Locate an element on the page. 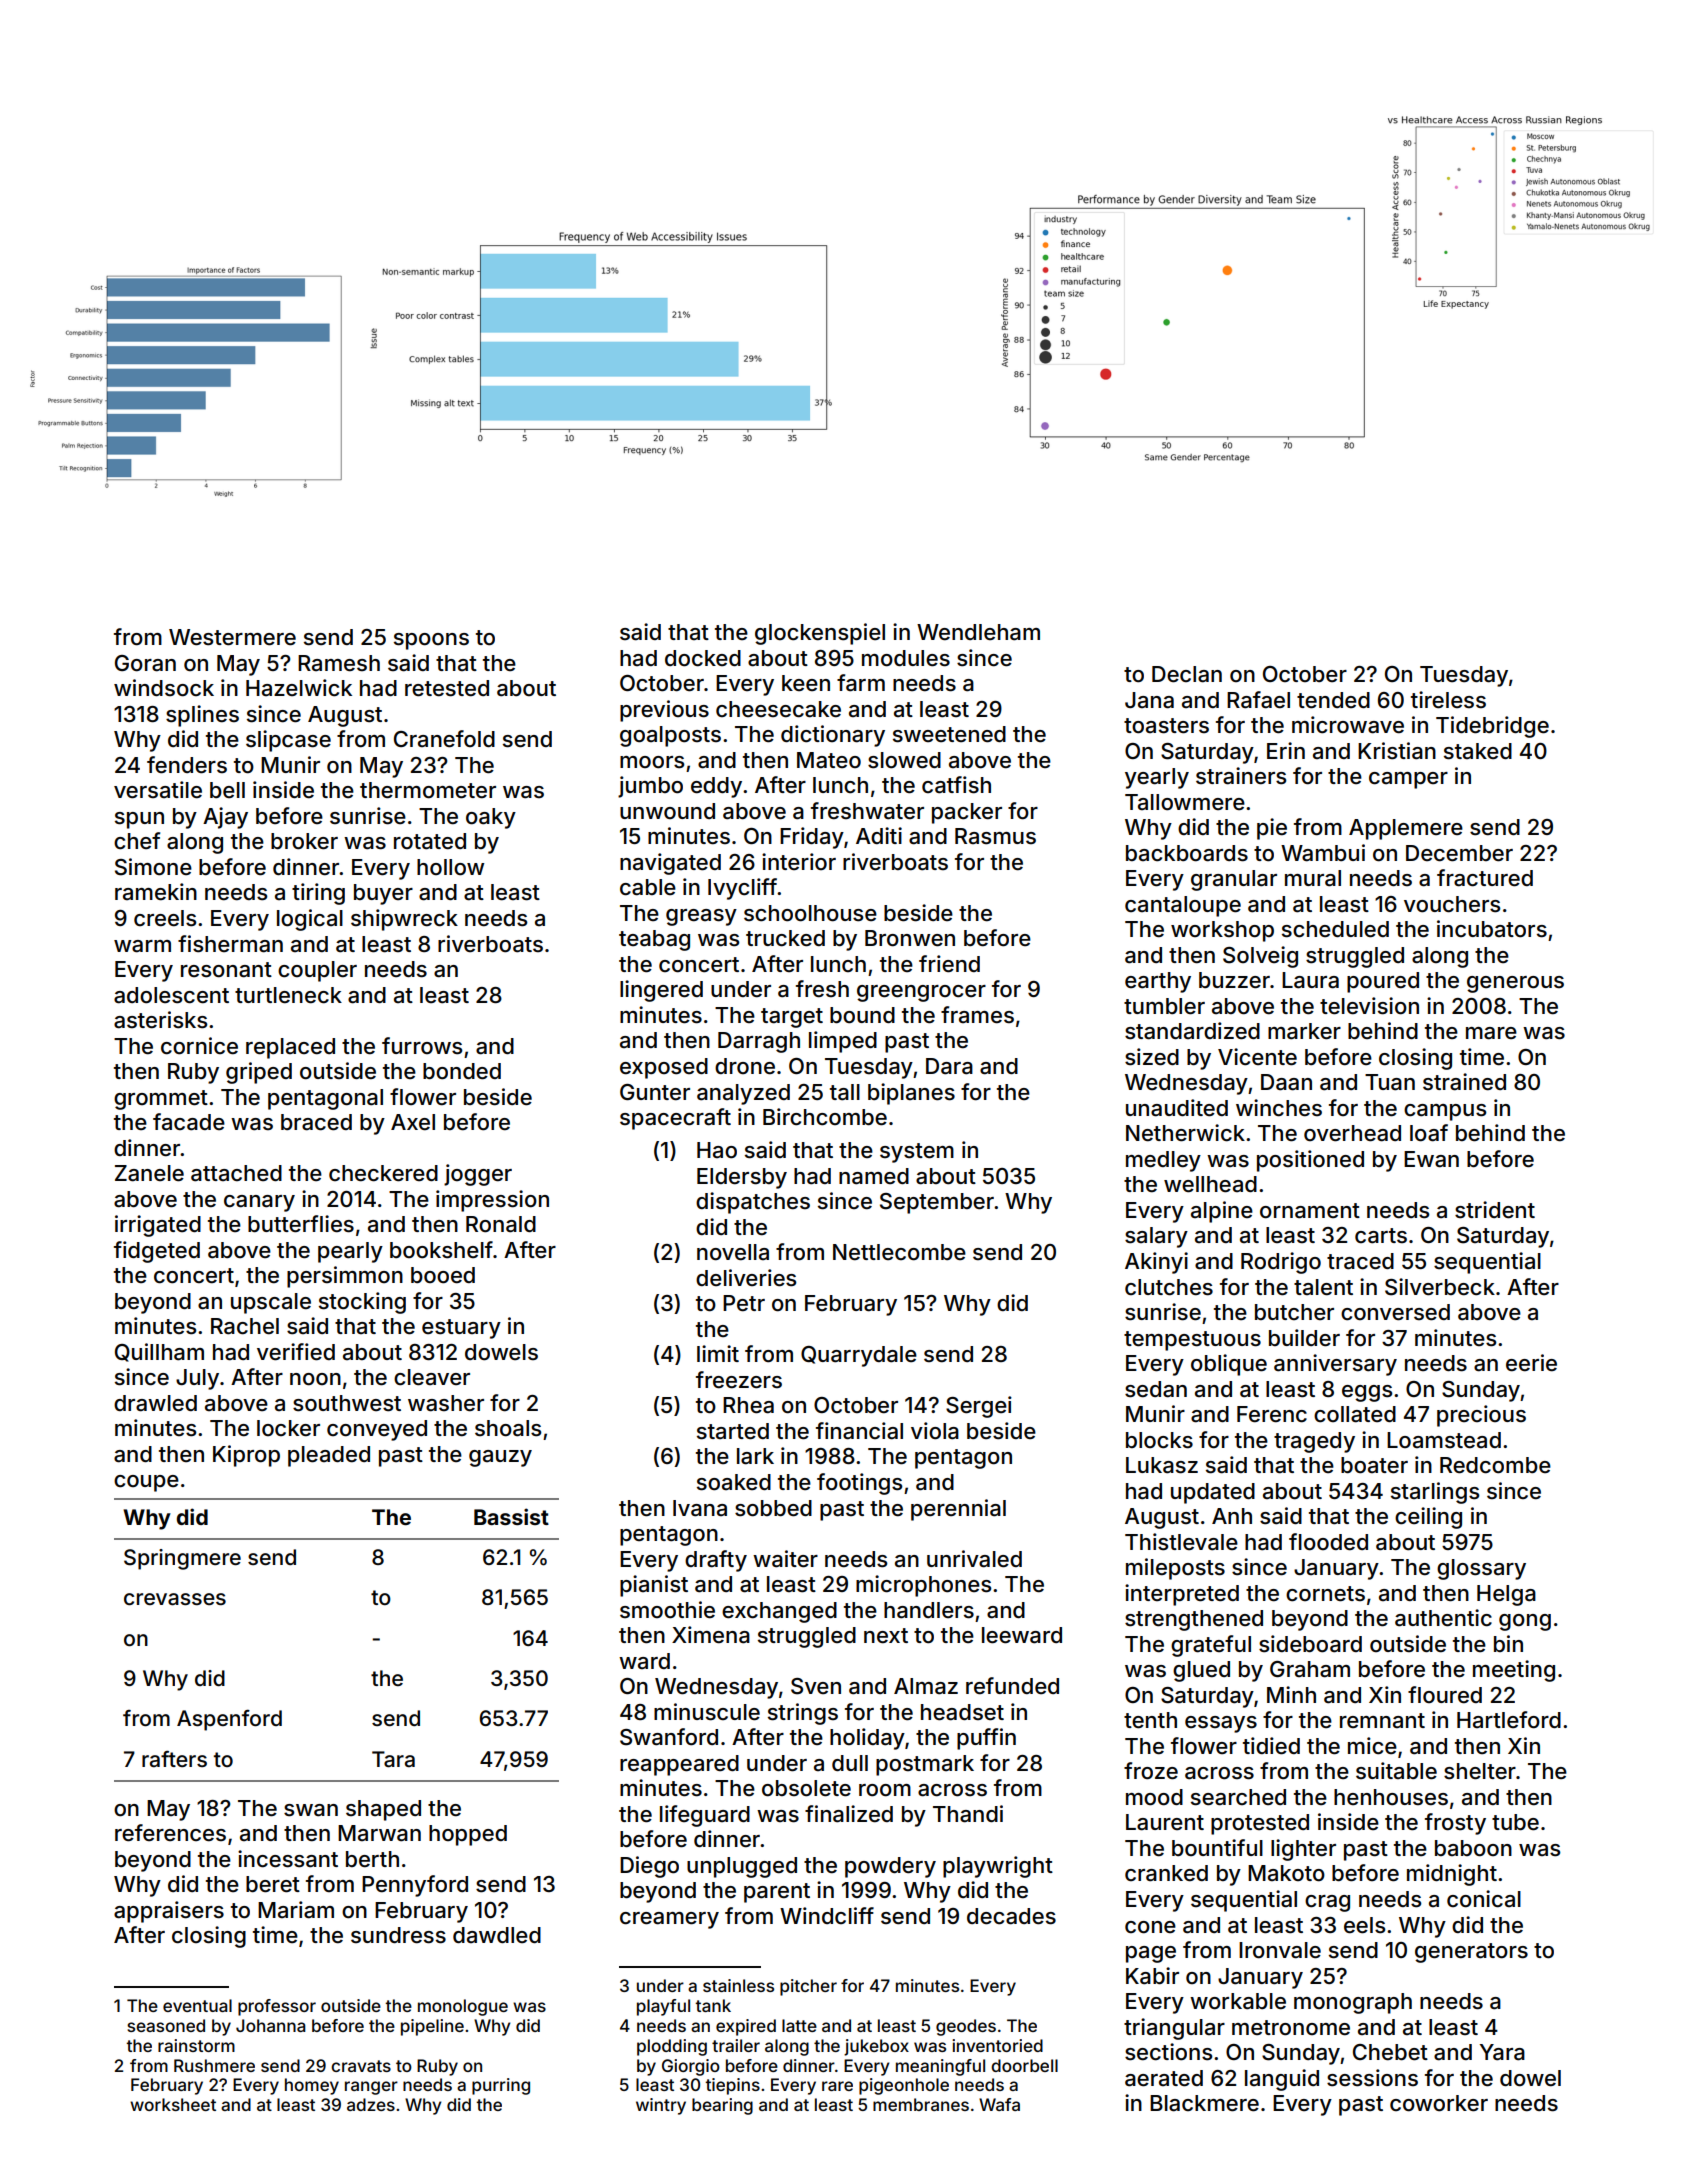 This document has height=2178, width=1683. incessant is located at coordinates (288, 1859).
